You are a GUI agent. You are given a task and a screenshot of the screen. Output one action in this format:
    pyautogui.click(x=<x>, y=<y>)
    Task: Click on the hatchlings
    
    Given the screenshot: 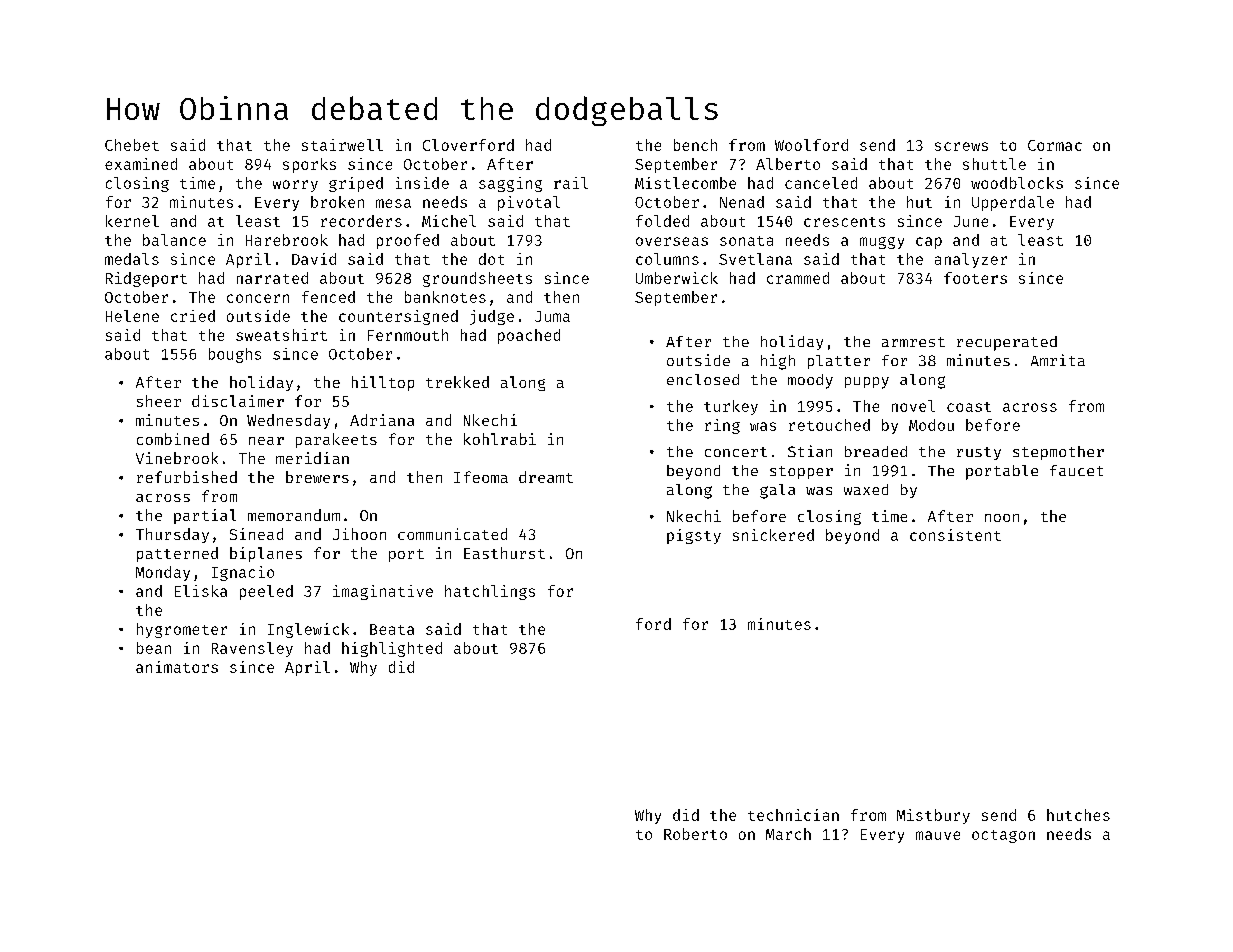 What is the action you would take?
    pyautogui.click(x=490, y=592)
